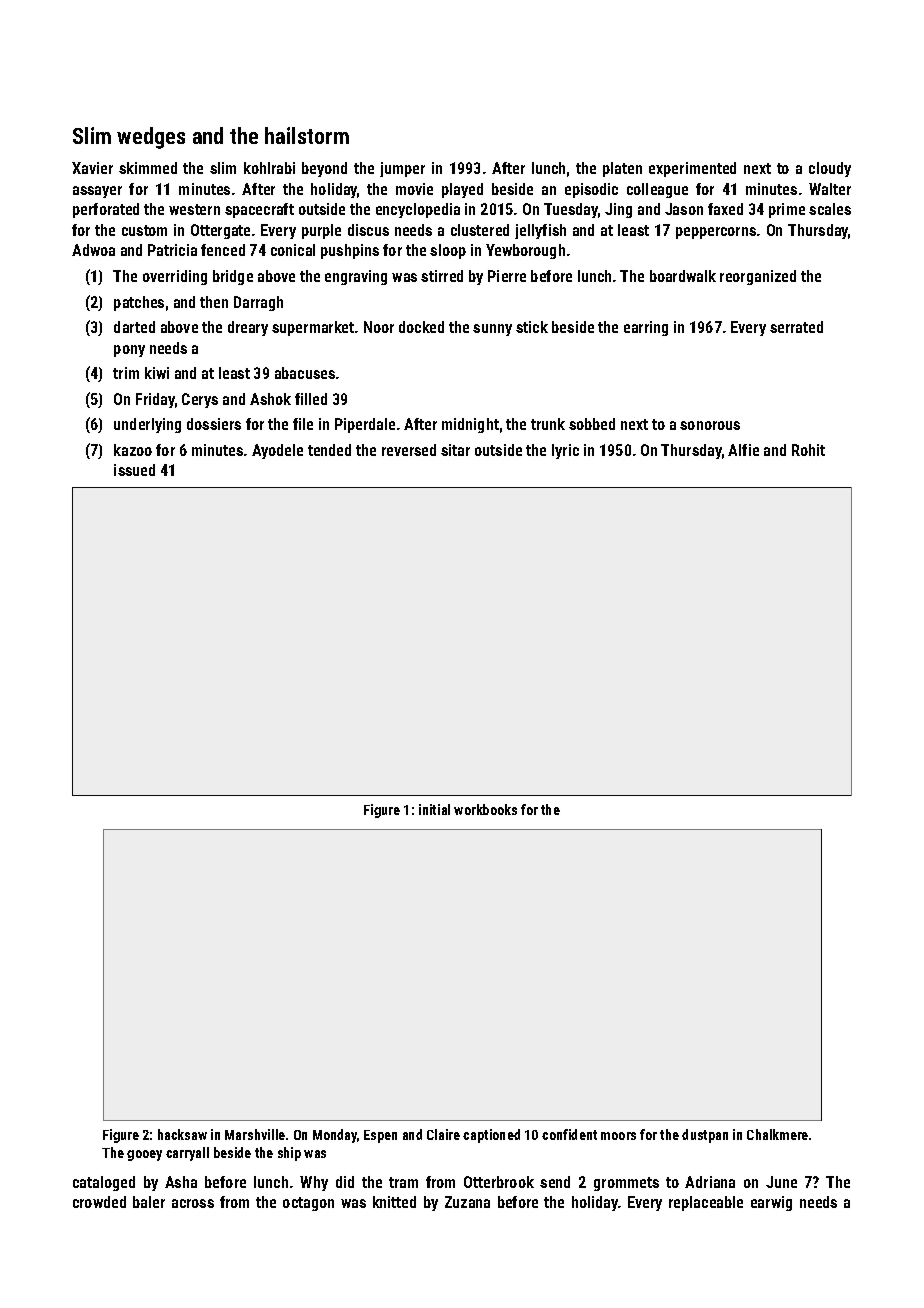 The height and width of the image is (1308, 924). I want to click on hacksaw, so click(182, 1134).
